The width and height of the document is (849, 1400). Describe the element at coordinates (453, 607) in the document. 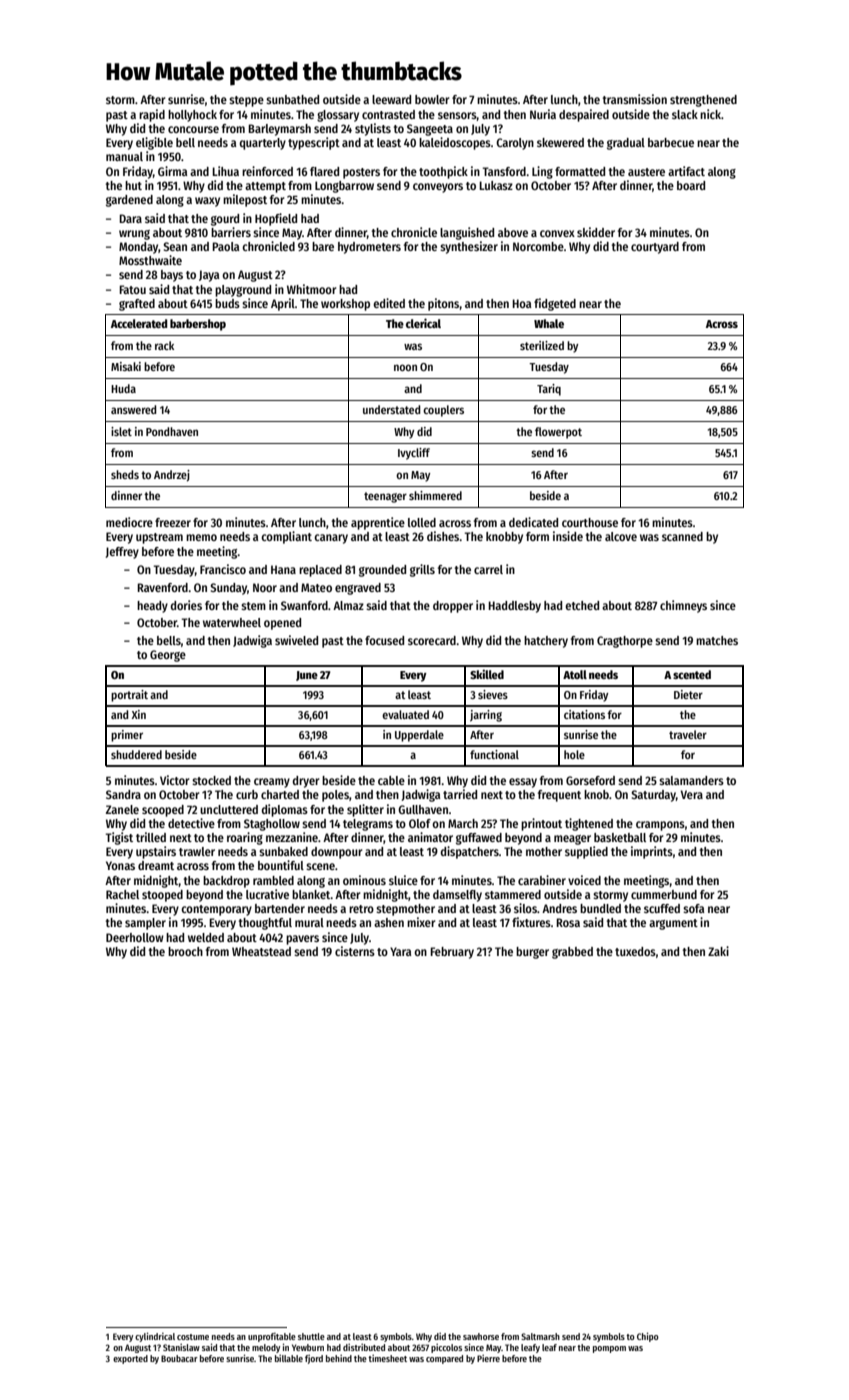

I see `dropper` at that location.
